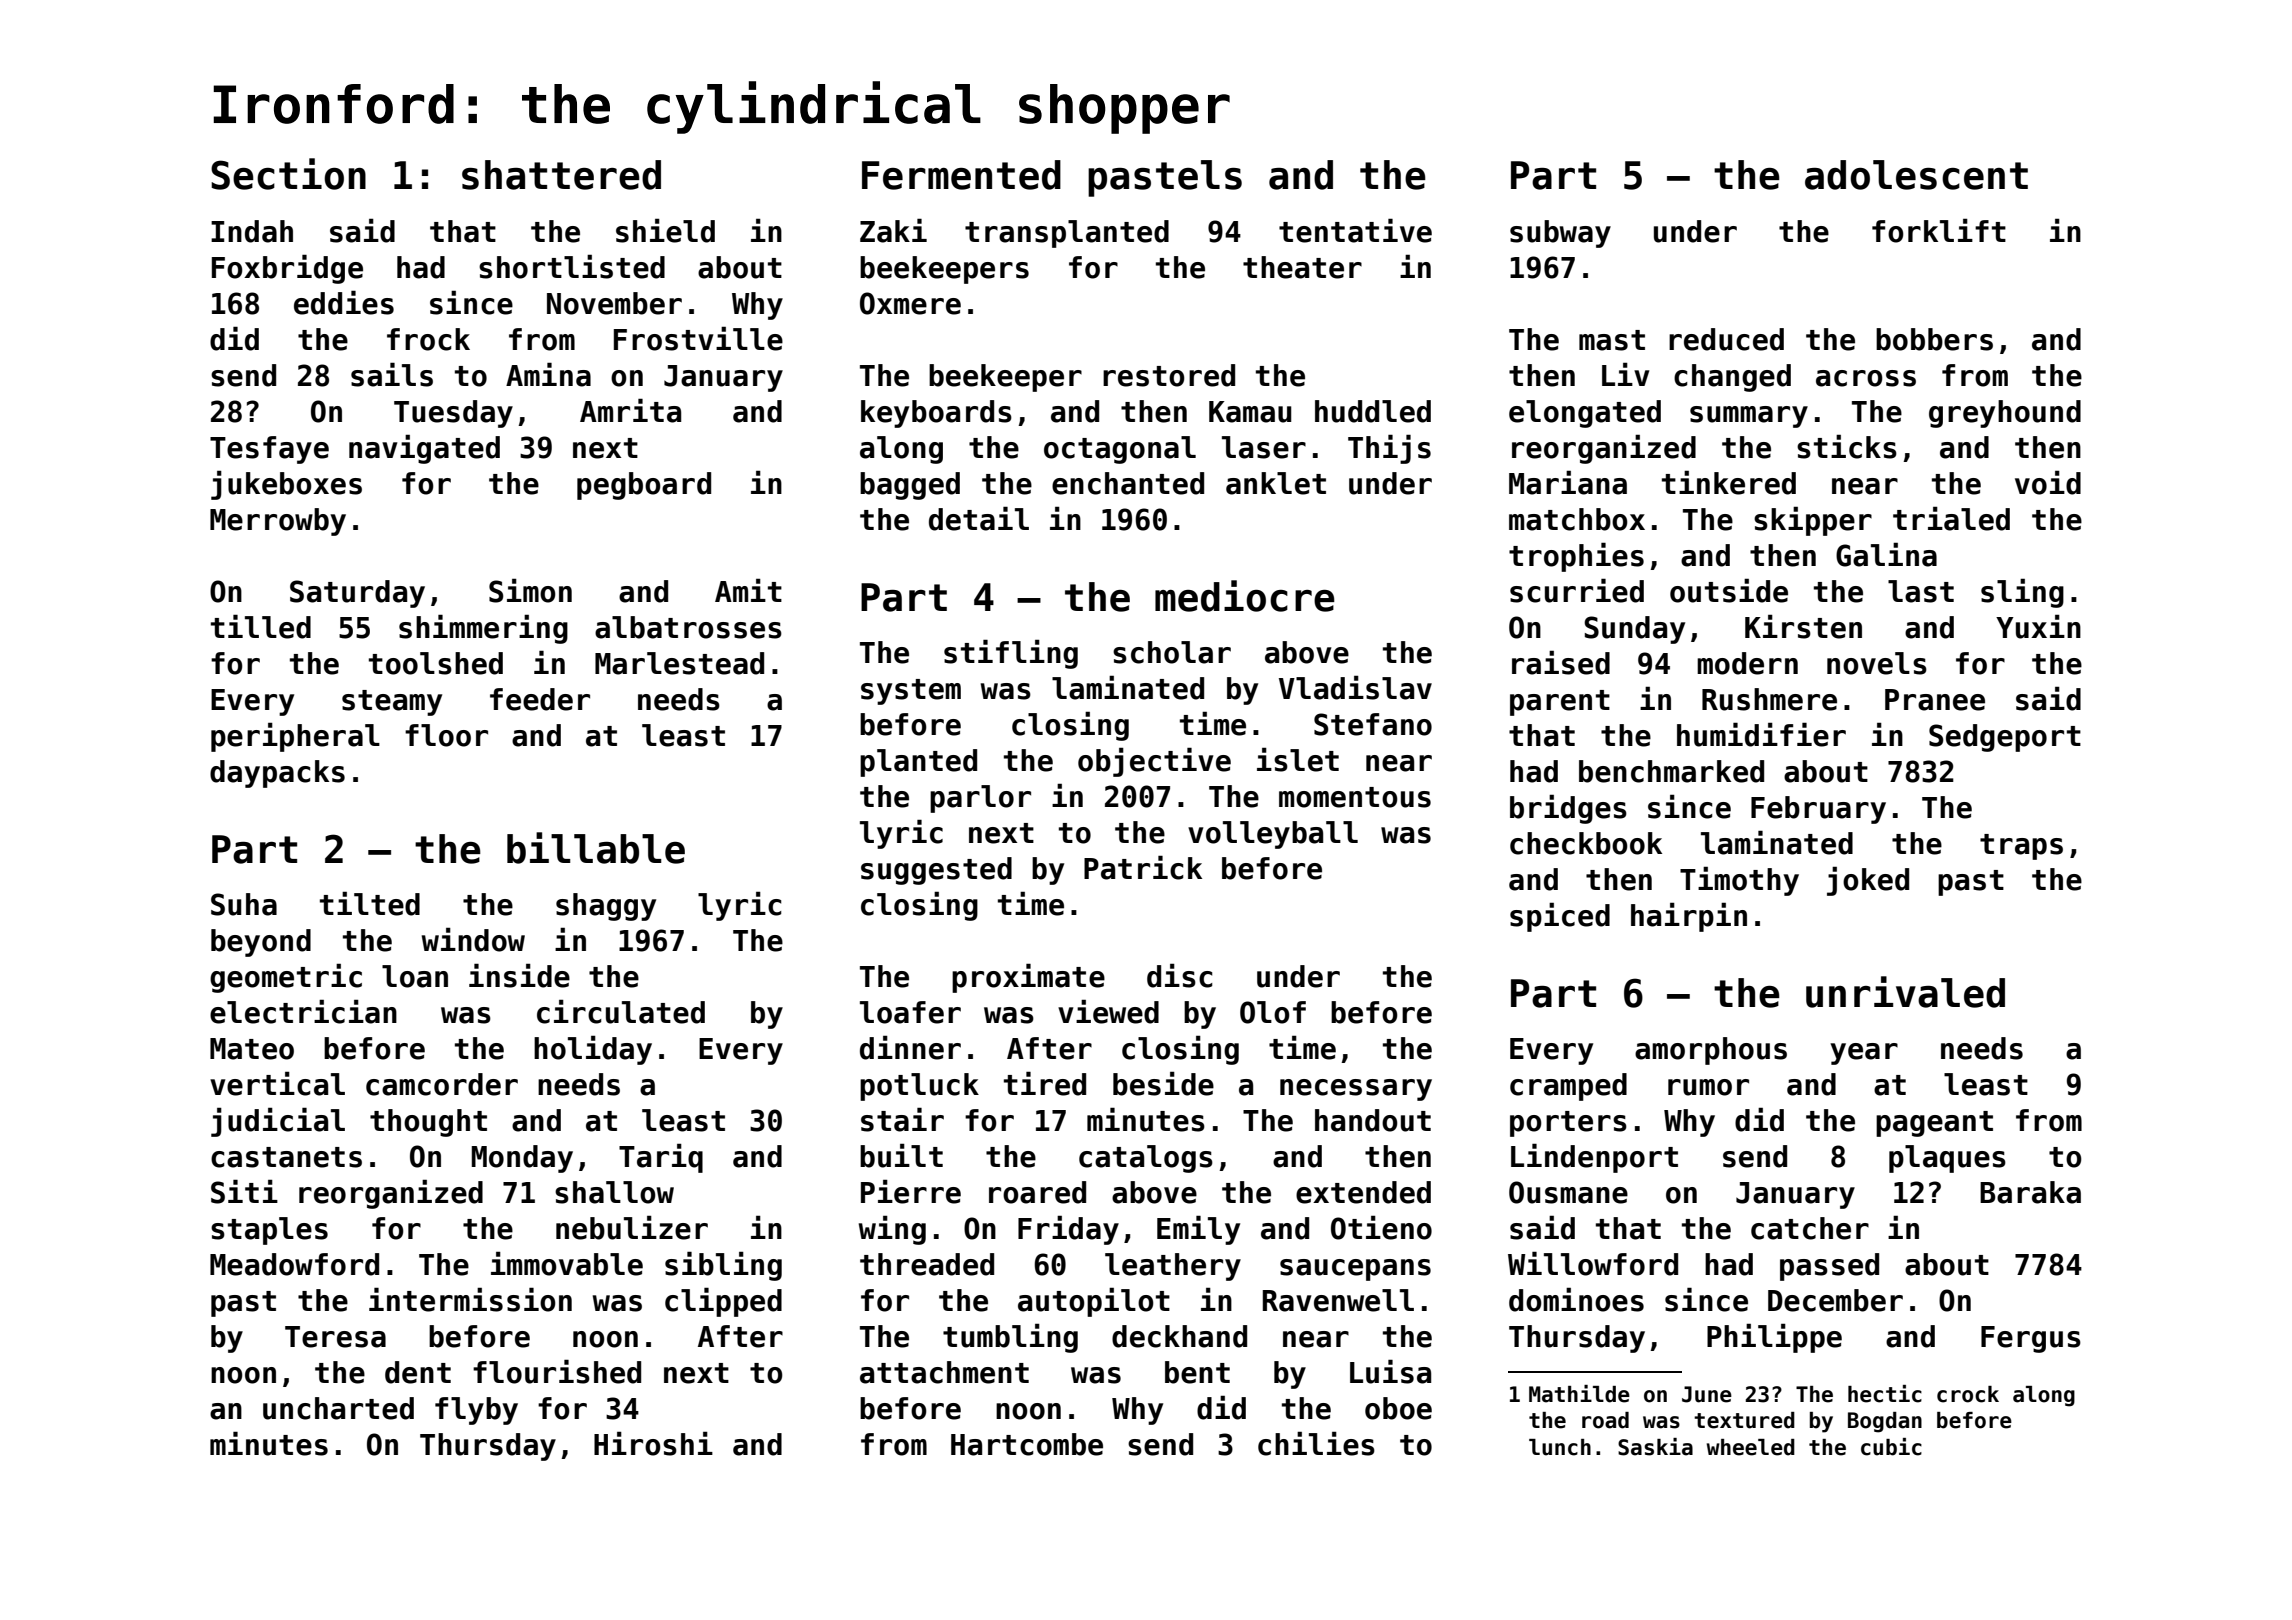 This screenshot has width=2292, height=1620. I want to click on nebulizer, so click(632, 1227).
